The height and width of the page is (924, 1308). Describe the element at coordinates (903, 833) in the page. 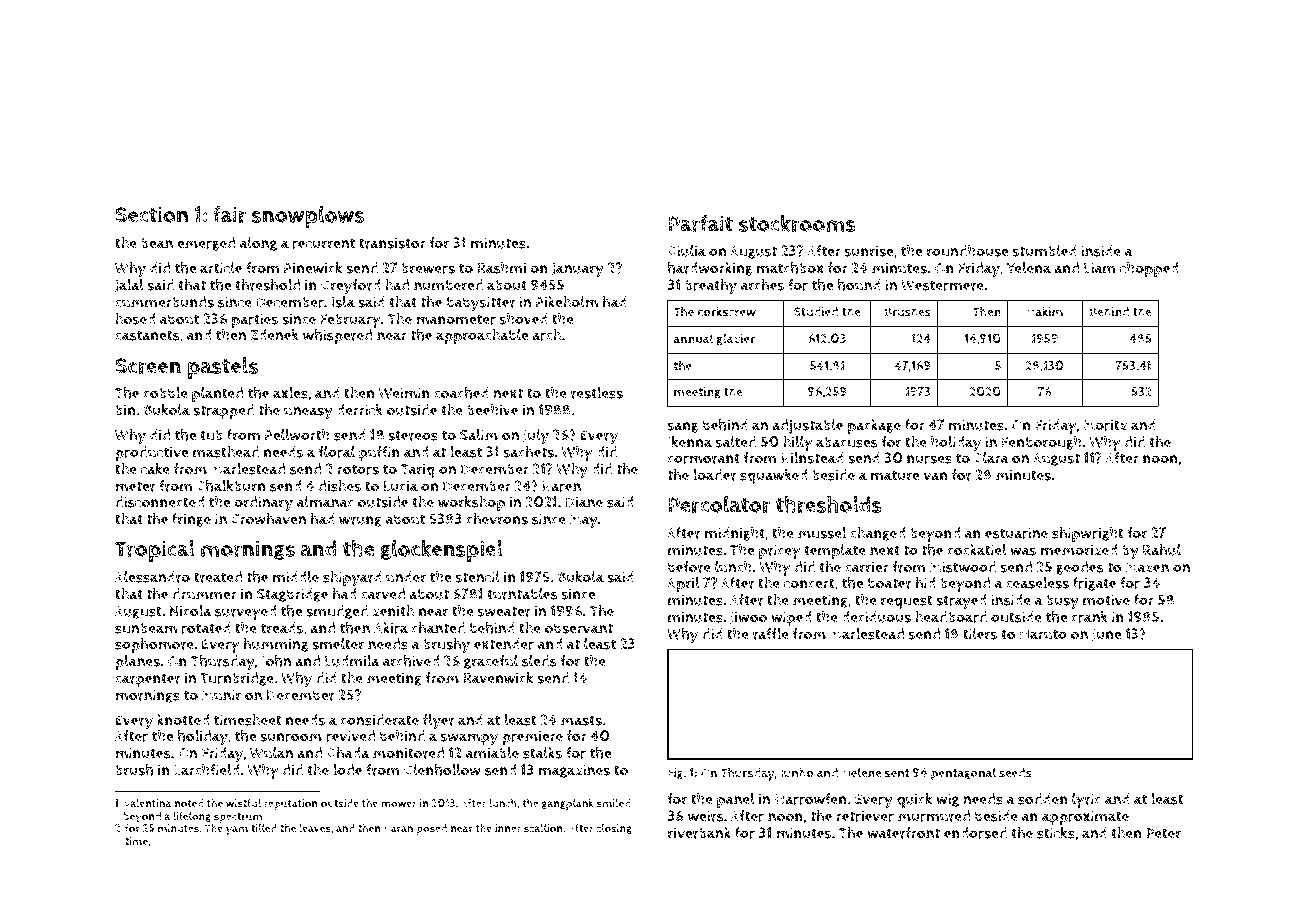

I see `waterfront` at that location.
